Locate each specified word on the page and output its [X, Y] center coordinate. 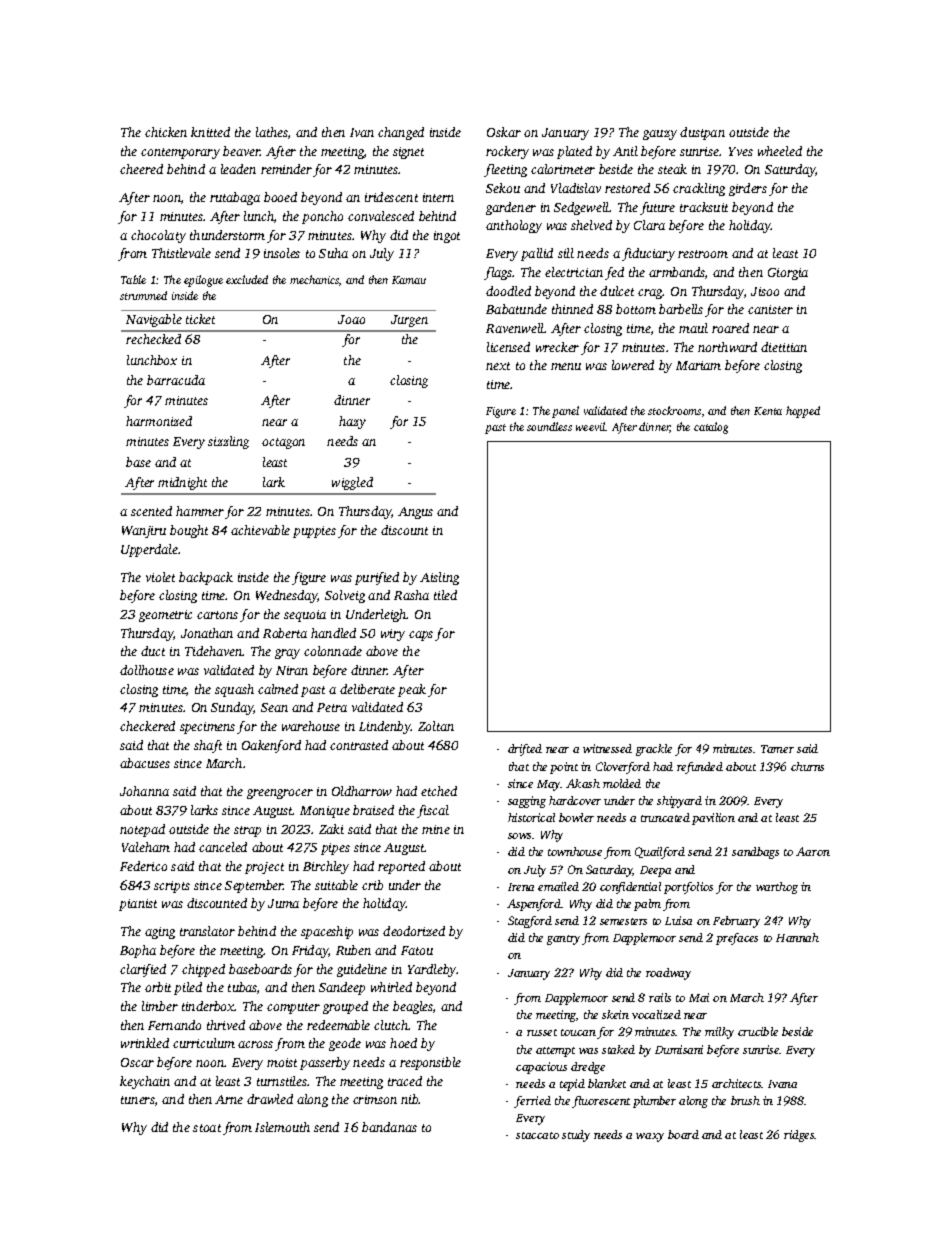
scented [151, 511]
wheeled [780, 151]
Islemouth [282, 1127]
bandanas [389, 1127]
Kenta [768, 411]
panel [565, 412]
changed [401, 133]
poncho [322, 217]
